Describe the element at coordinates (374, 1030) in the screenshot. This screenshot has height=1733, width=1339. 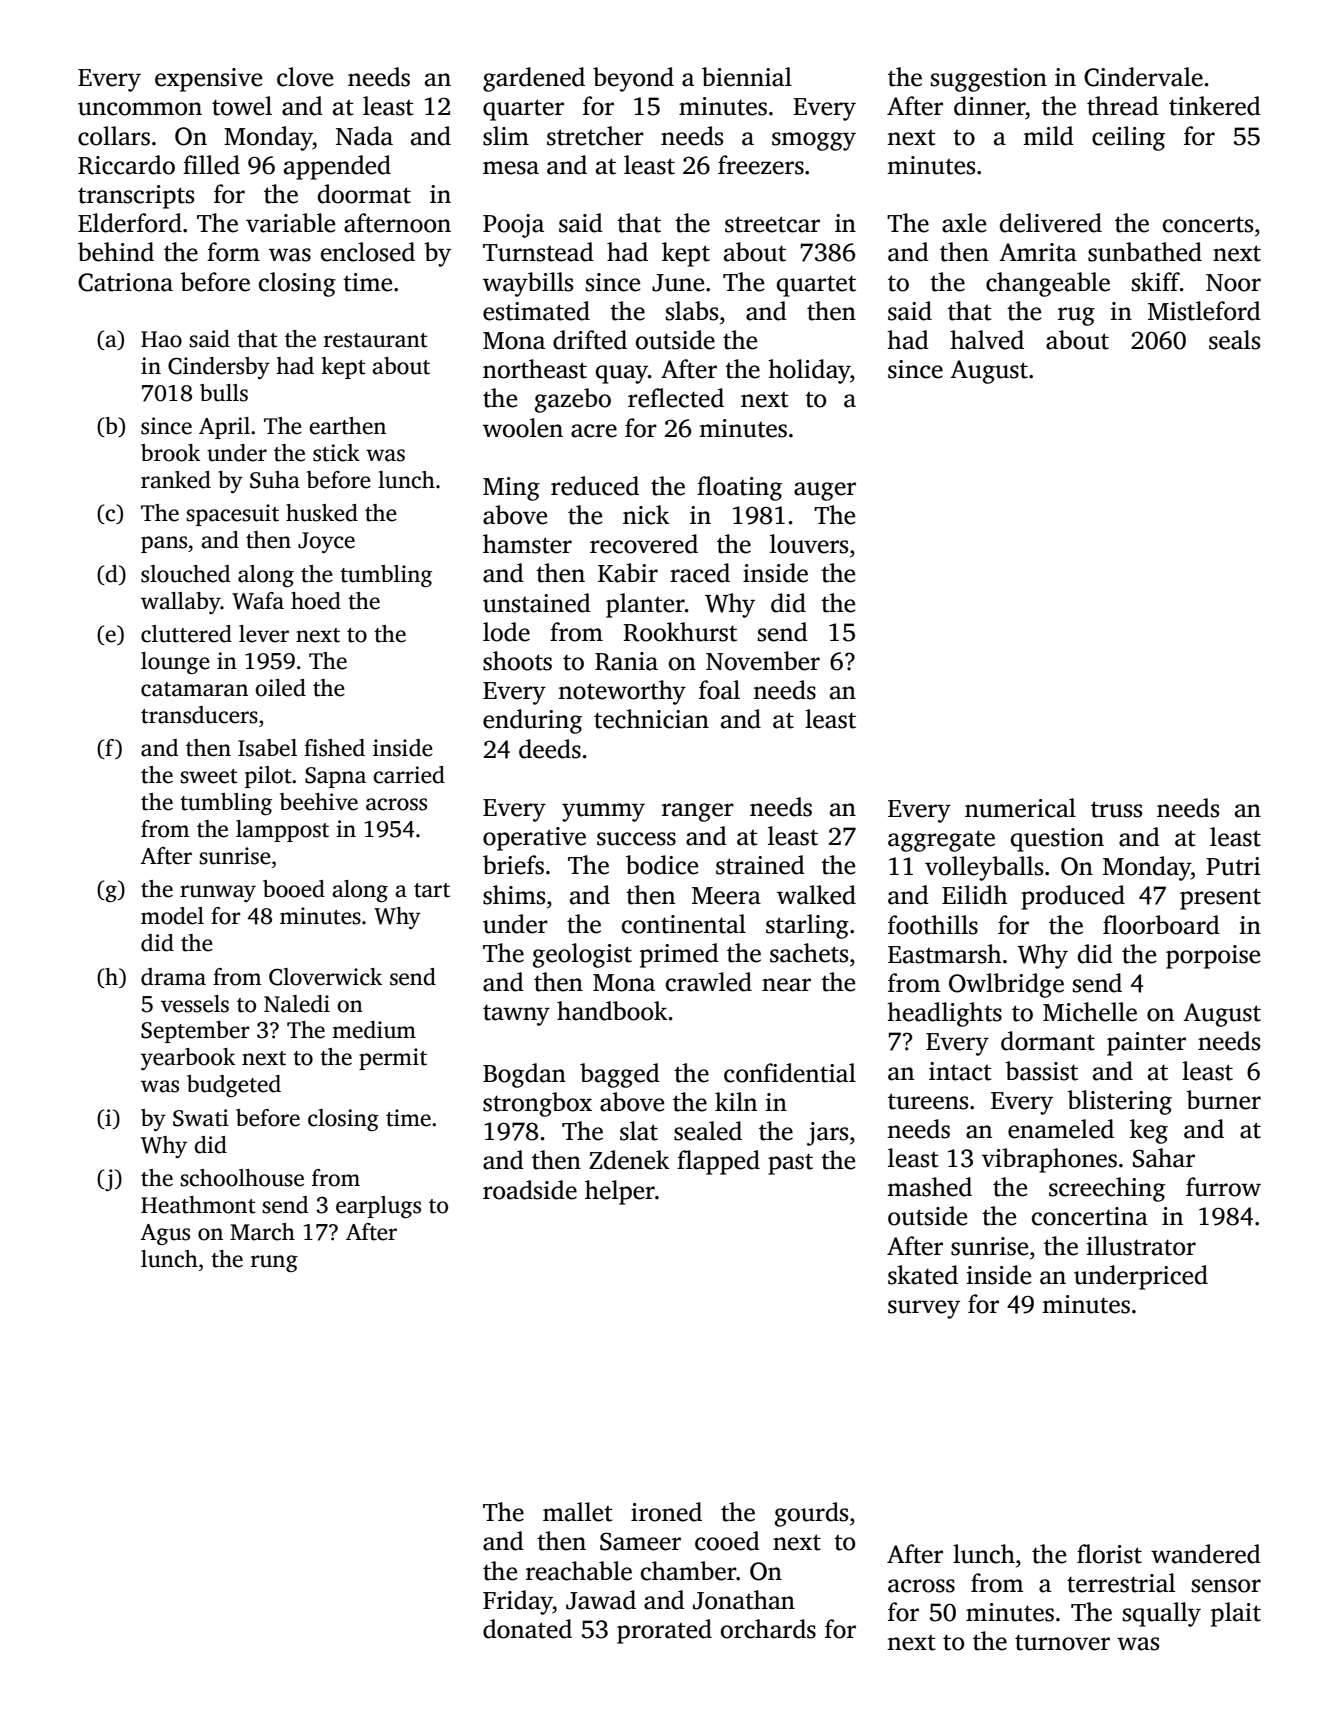
I see `medium` at that location.
